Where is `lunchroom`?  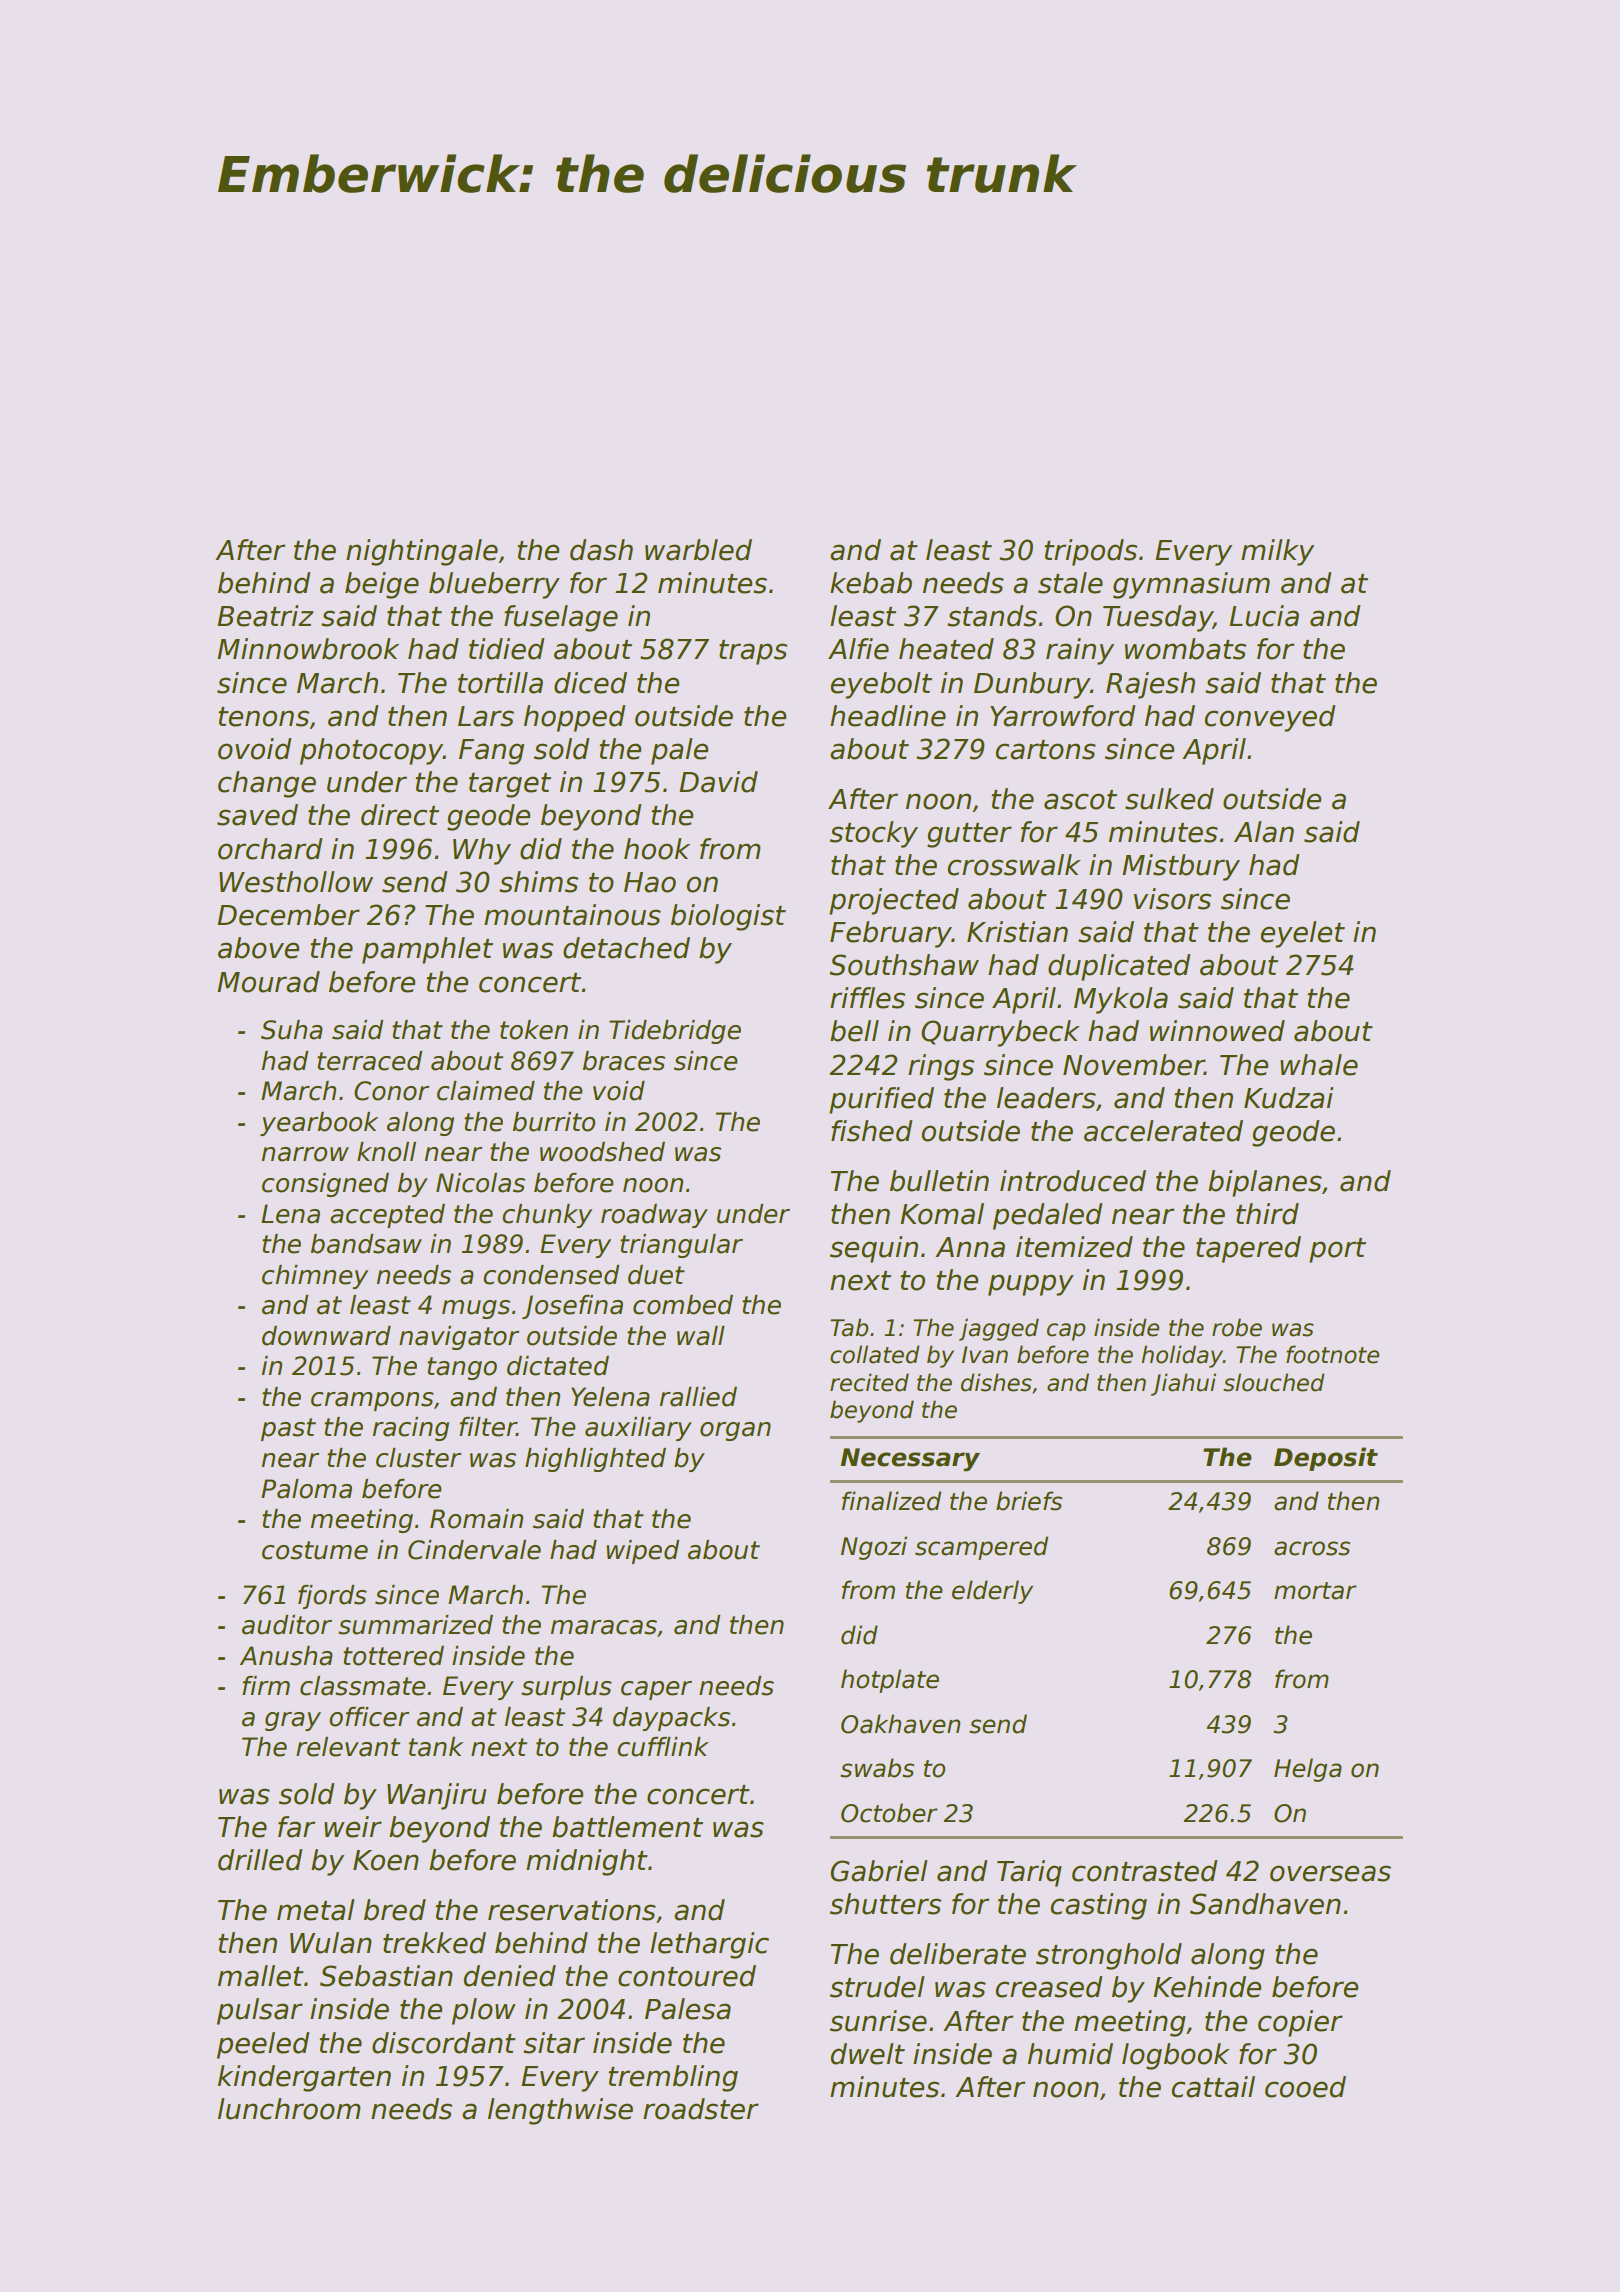
lunchroom is located at coordinates (289, 2109).
